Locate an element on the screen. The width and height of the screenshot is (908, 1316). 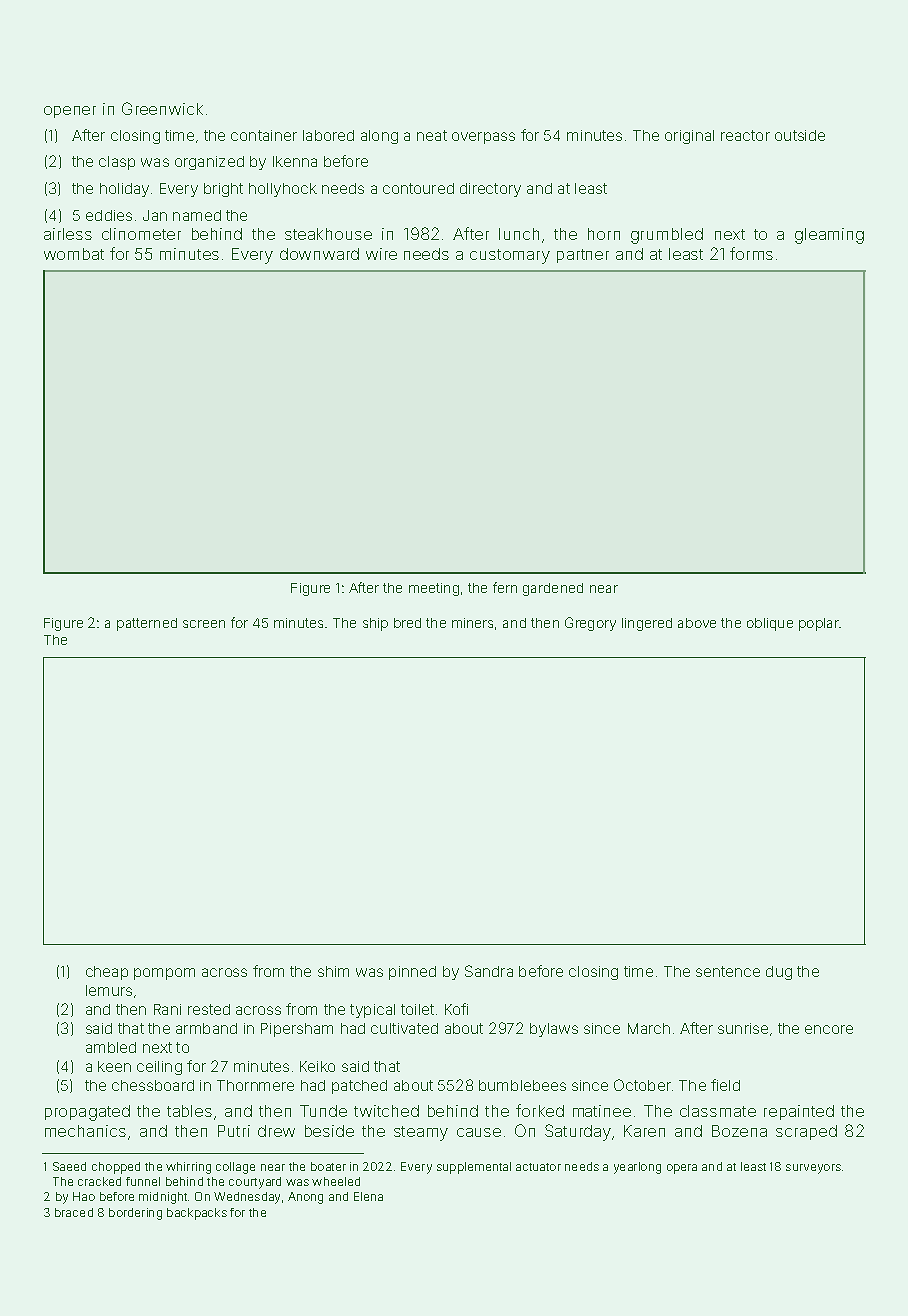
shim is located at coordinates (333, 971).
